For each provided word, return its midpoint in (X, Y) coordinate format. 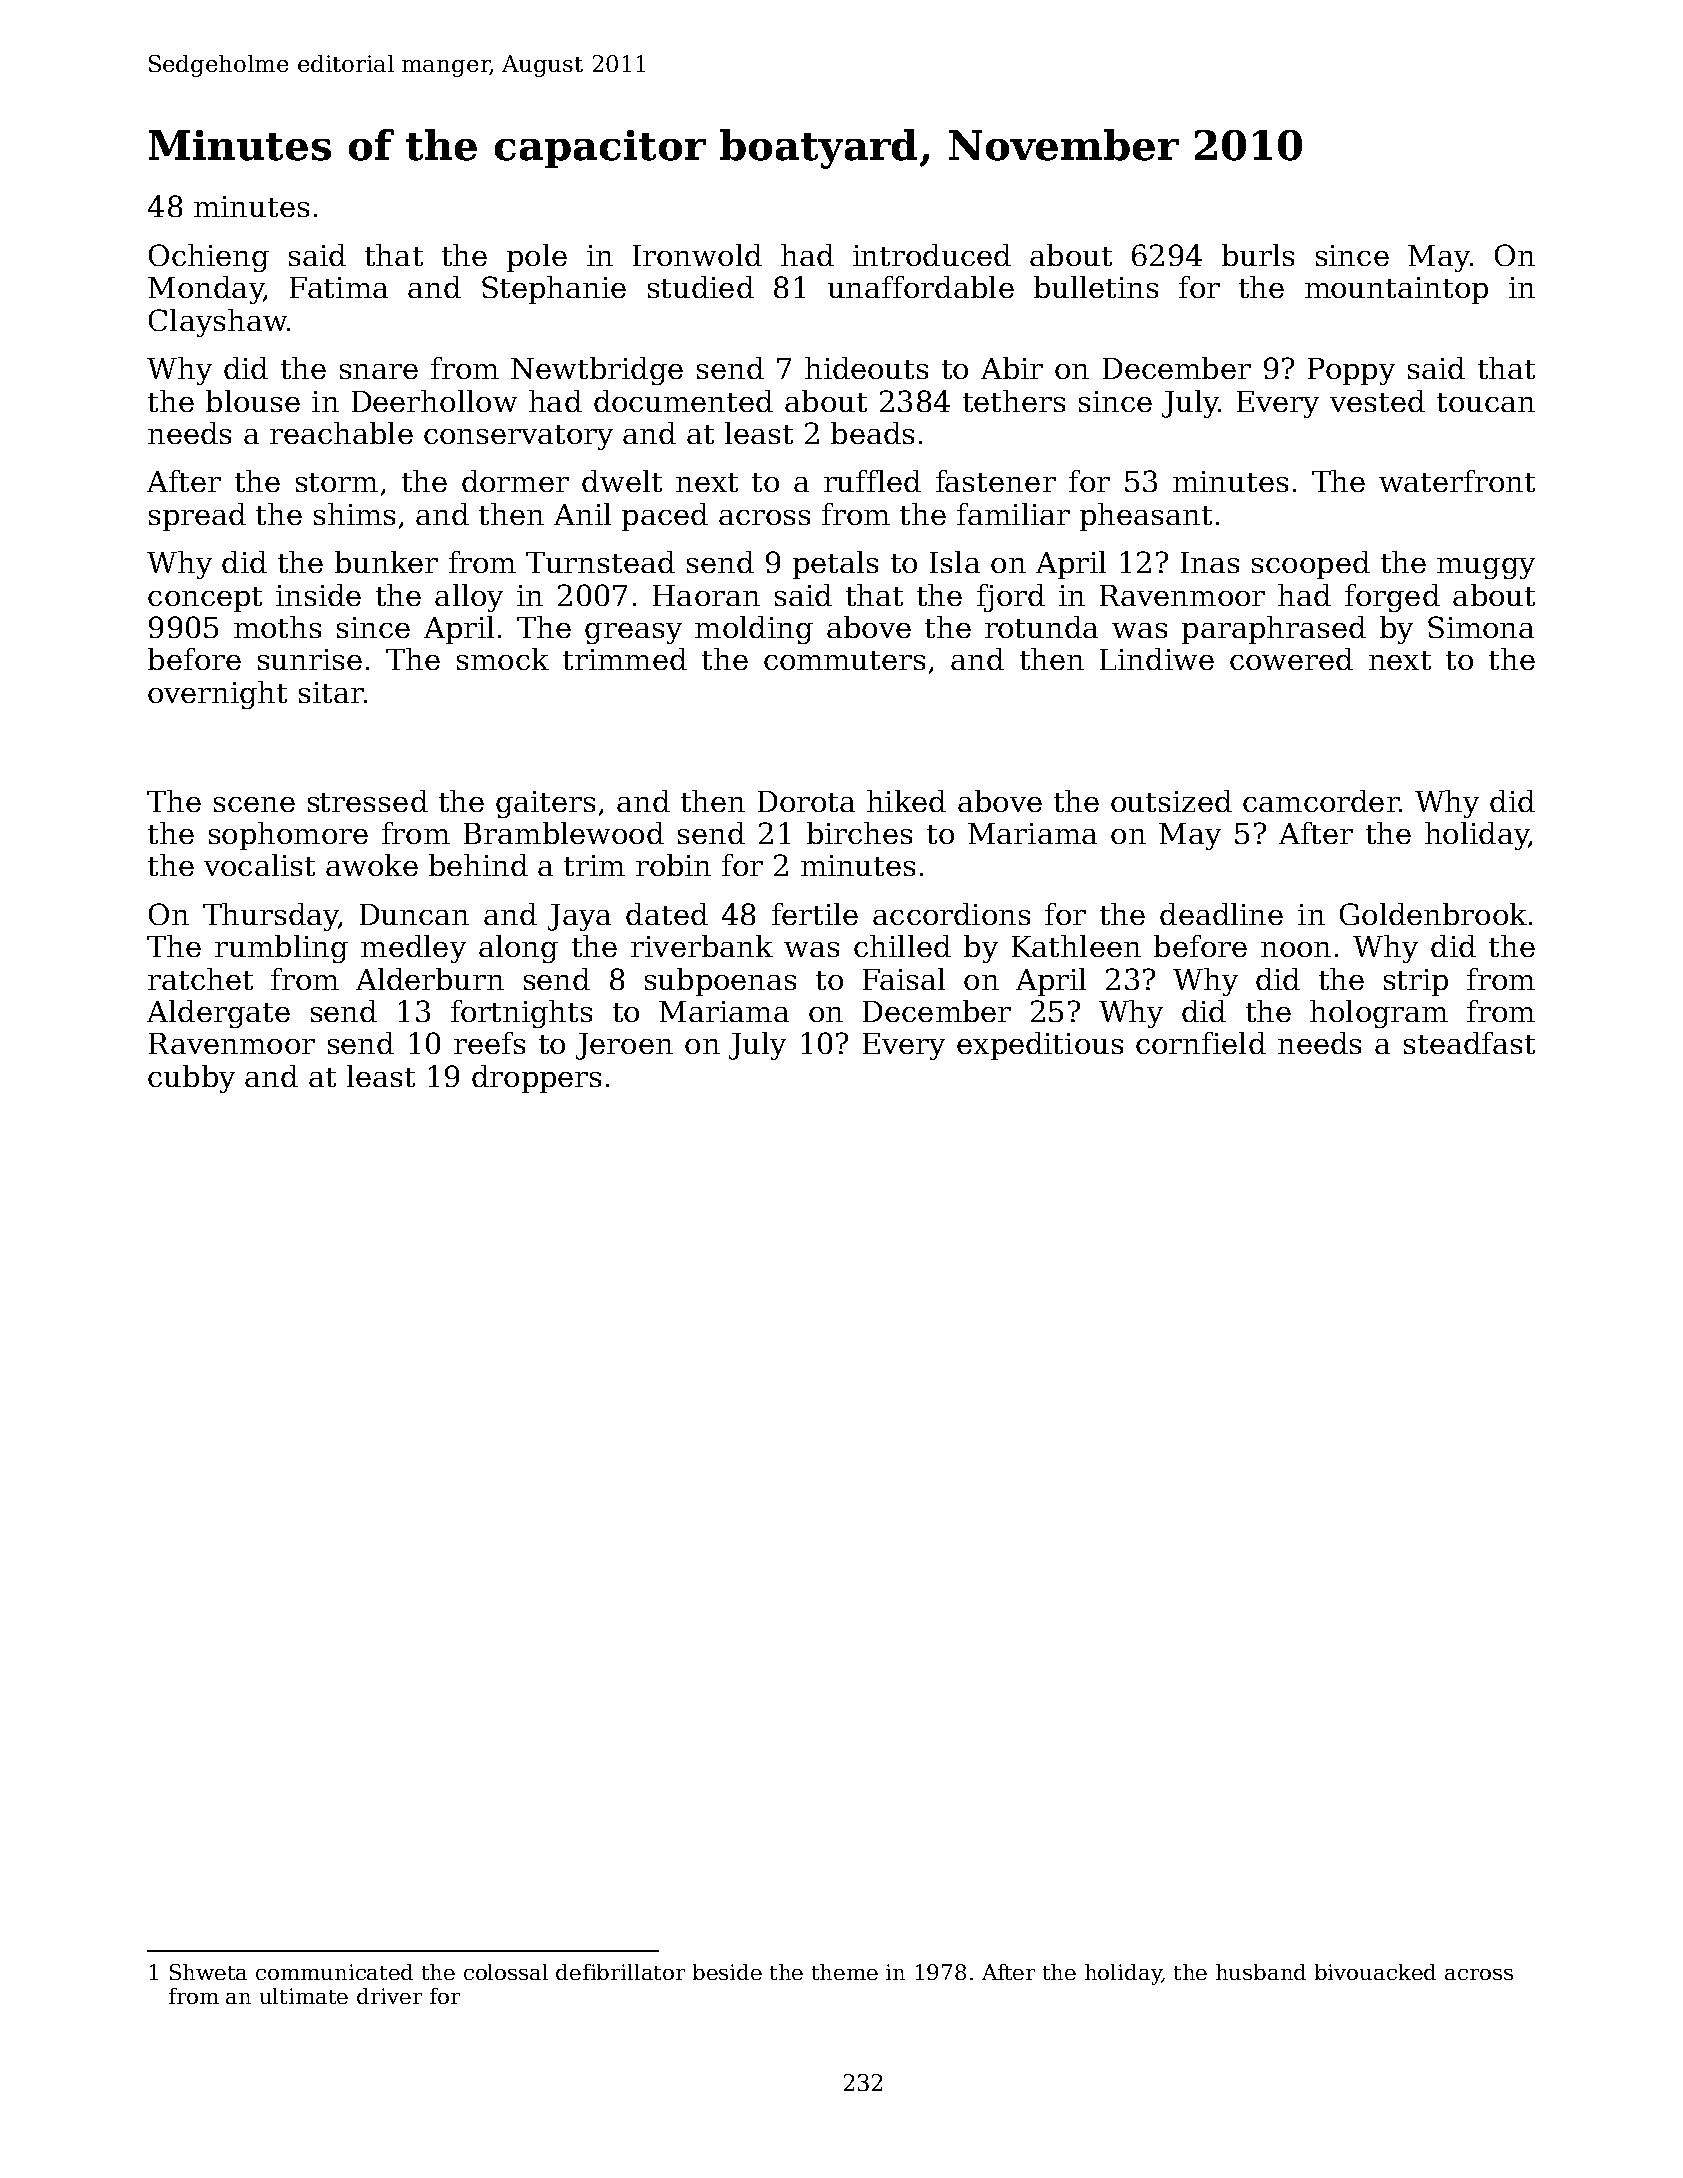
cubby (191, 1079)
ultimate (304, 1996)
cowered (1291, 659)
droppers (536, 1079)
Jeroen (624, 1046)
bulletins (1096, 287)
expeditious (1040, 1046)
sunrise (310, 659)
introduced (932, 255)
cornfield (1201, 1043)
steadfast (1469, 1043)
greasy (633, 633)
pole (537, 258)
